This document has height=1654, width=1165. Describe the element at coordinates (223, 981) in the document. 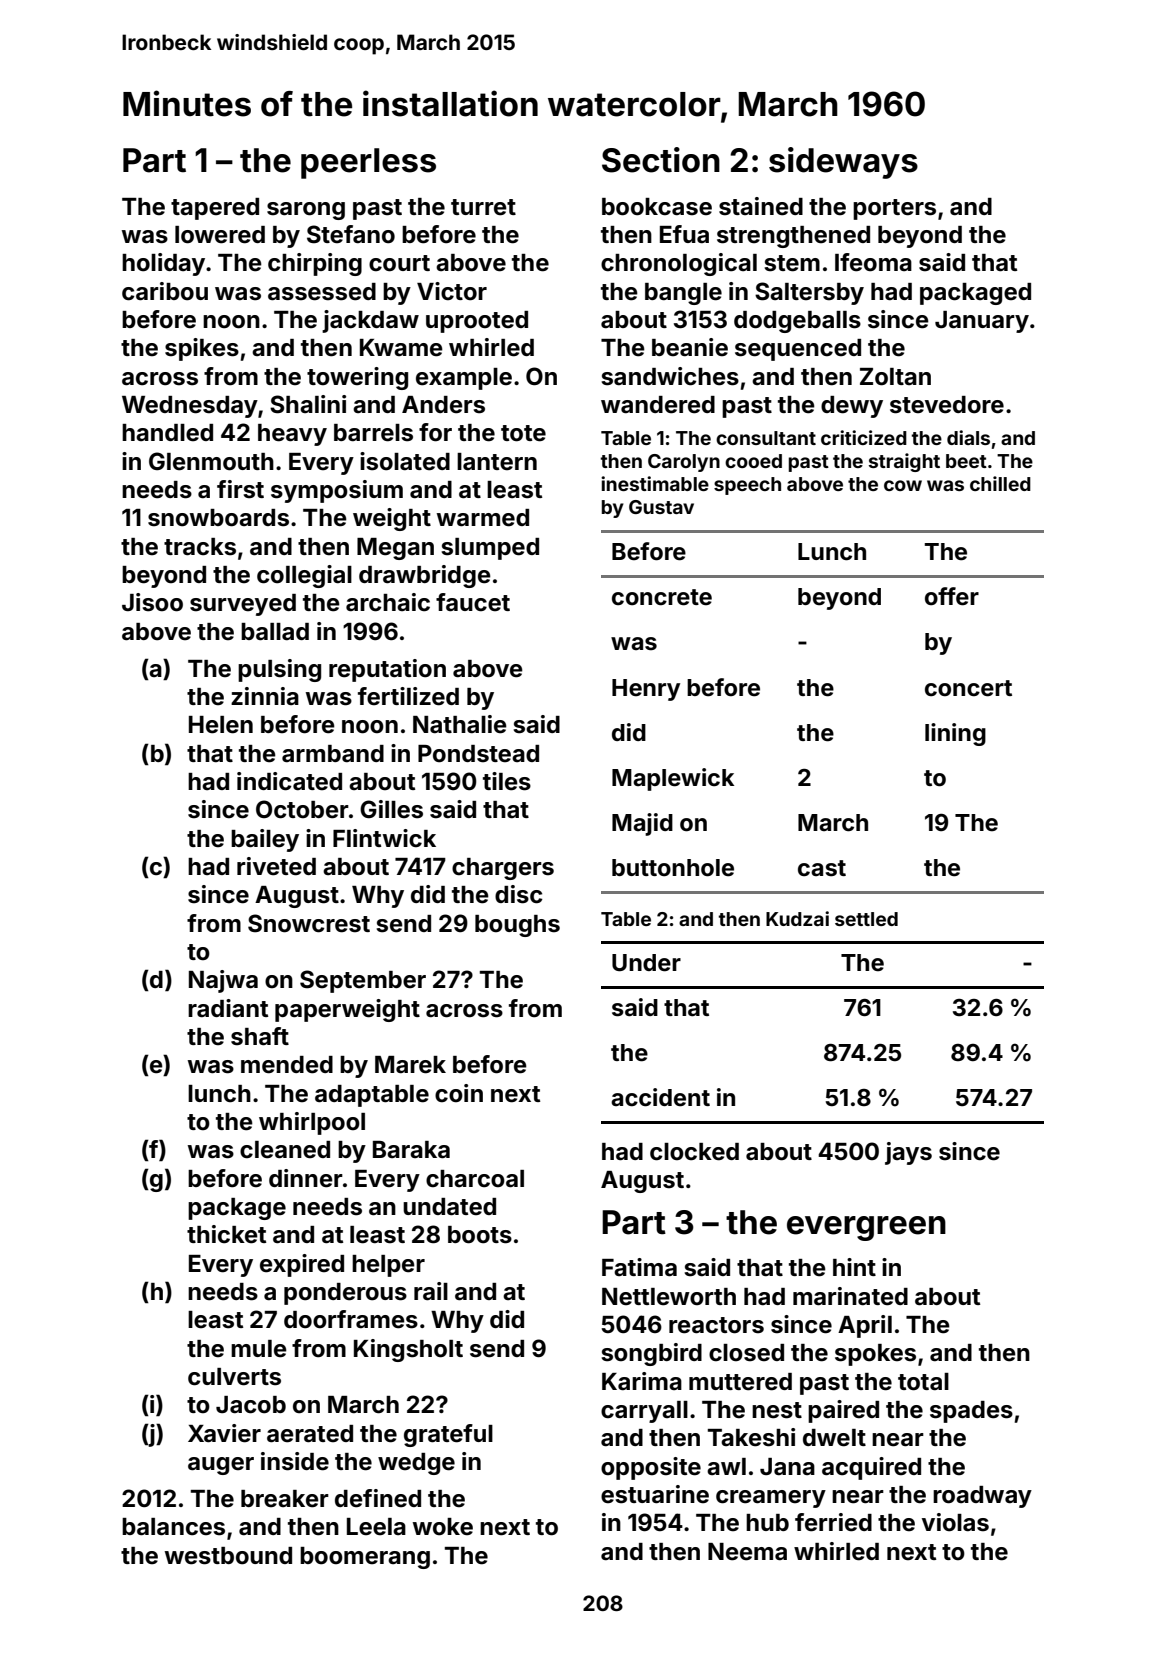

I see `Najwa` at that location.
